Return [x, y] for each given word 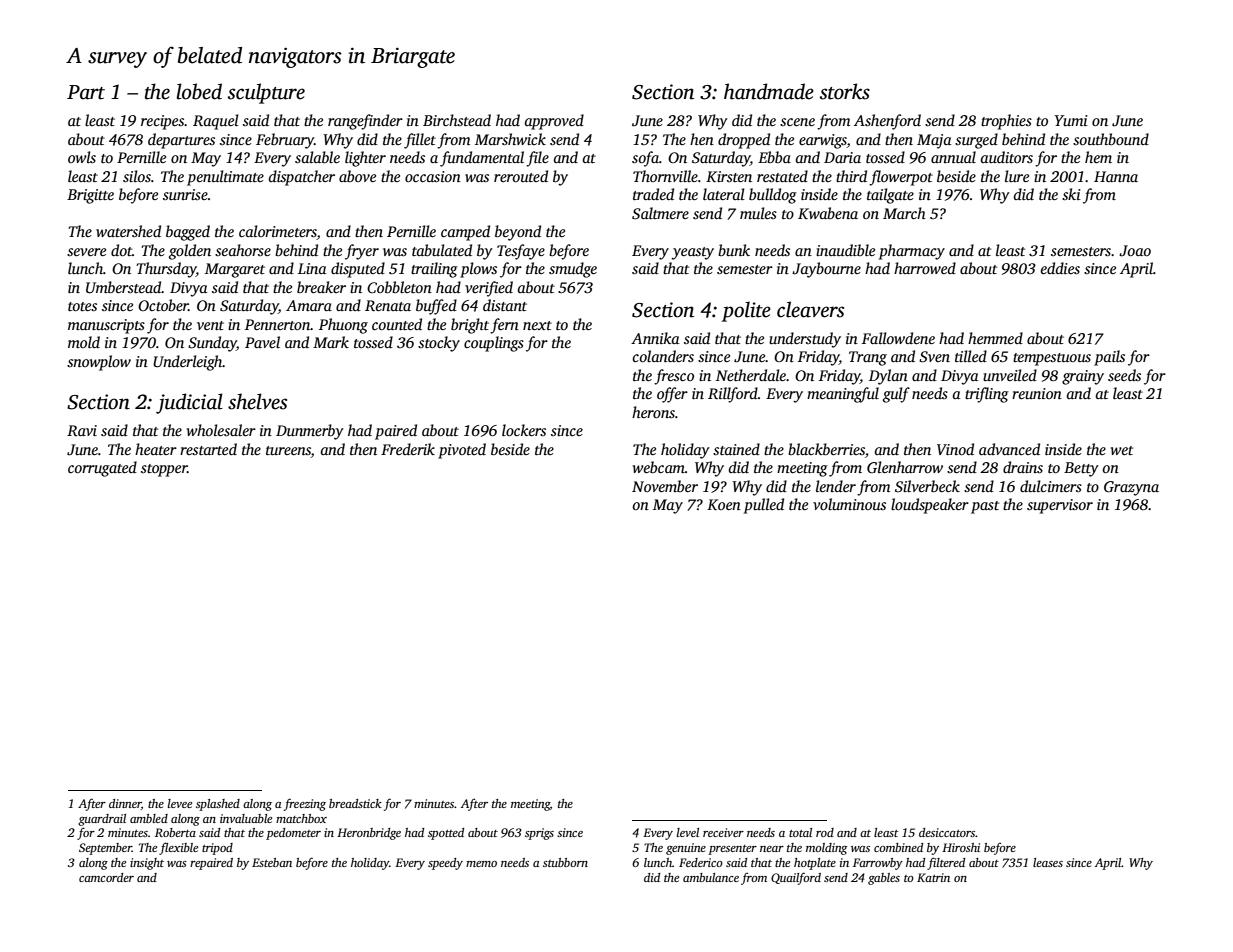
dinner [125, 803]
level [688, 832]
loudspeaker [930, 506]
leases [1048, 862]
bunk [734, 250]
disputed [358, 270]
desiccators [947, 832]
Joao [1135, 251]
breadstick [355, 803]
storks [845, 91]
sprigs [539, 834]
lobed [199, 91]
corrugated [102, 469]
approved [554, 122]
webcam [659, 467]
